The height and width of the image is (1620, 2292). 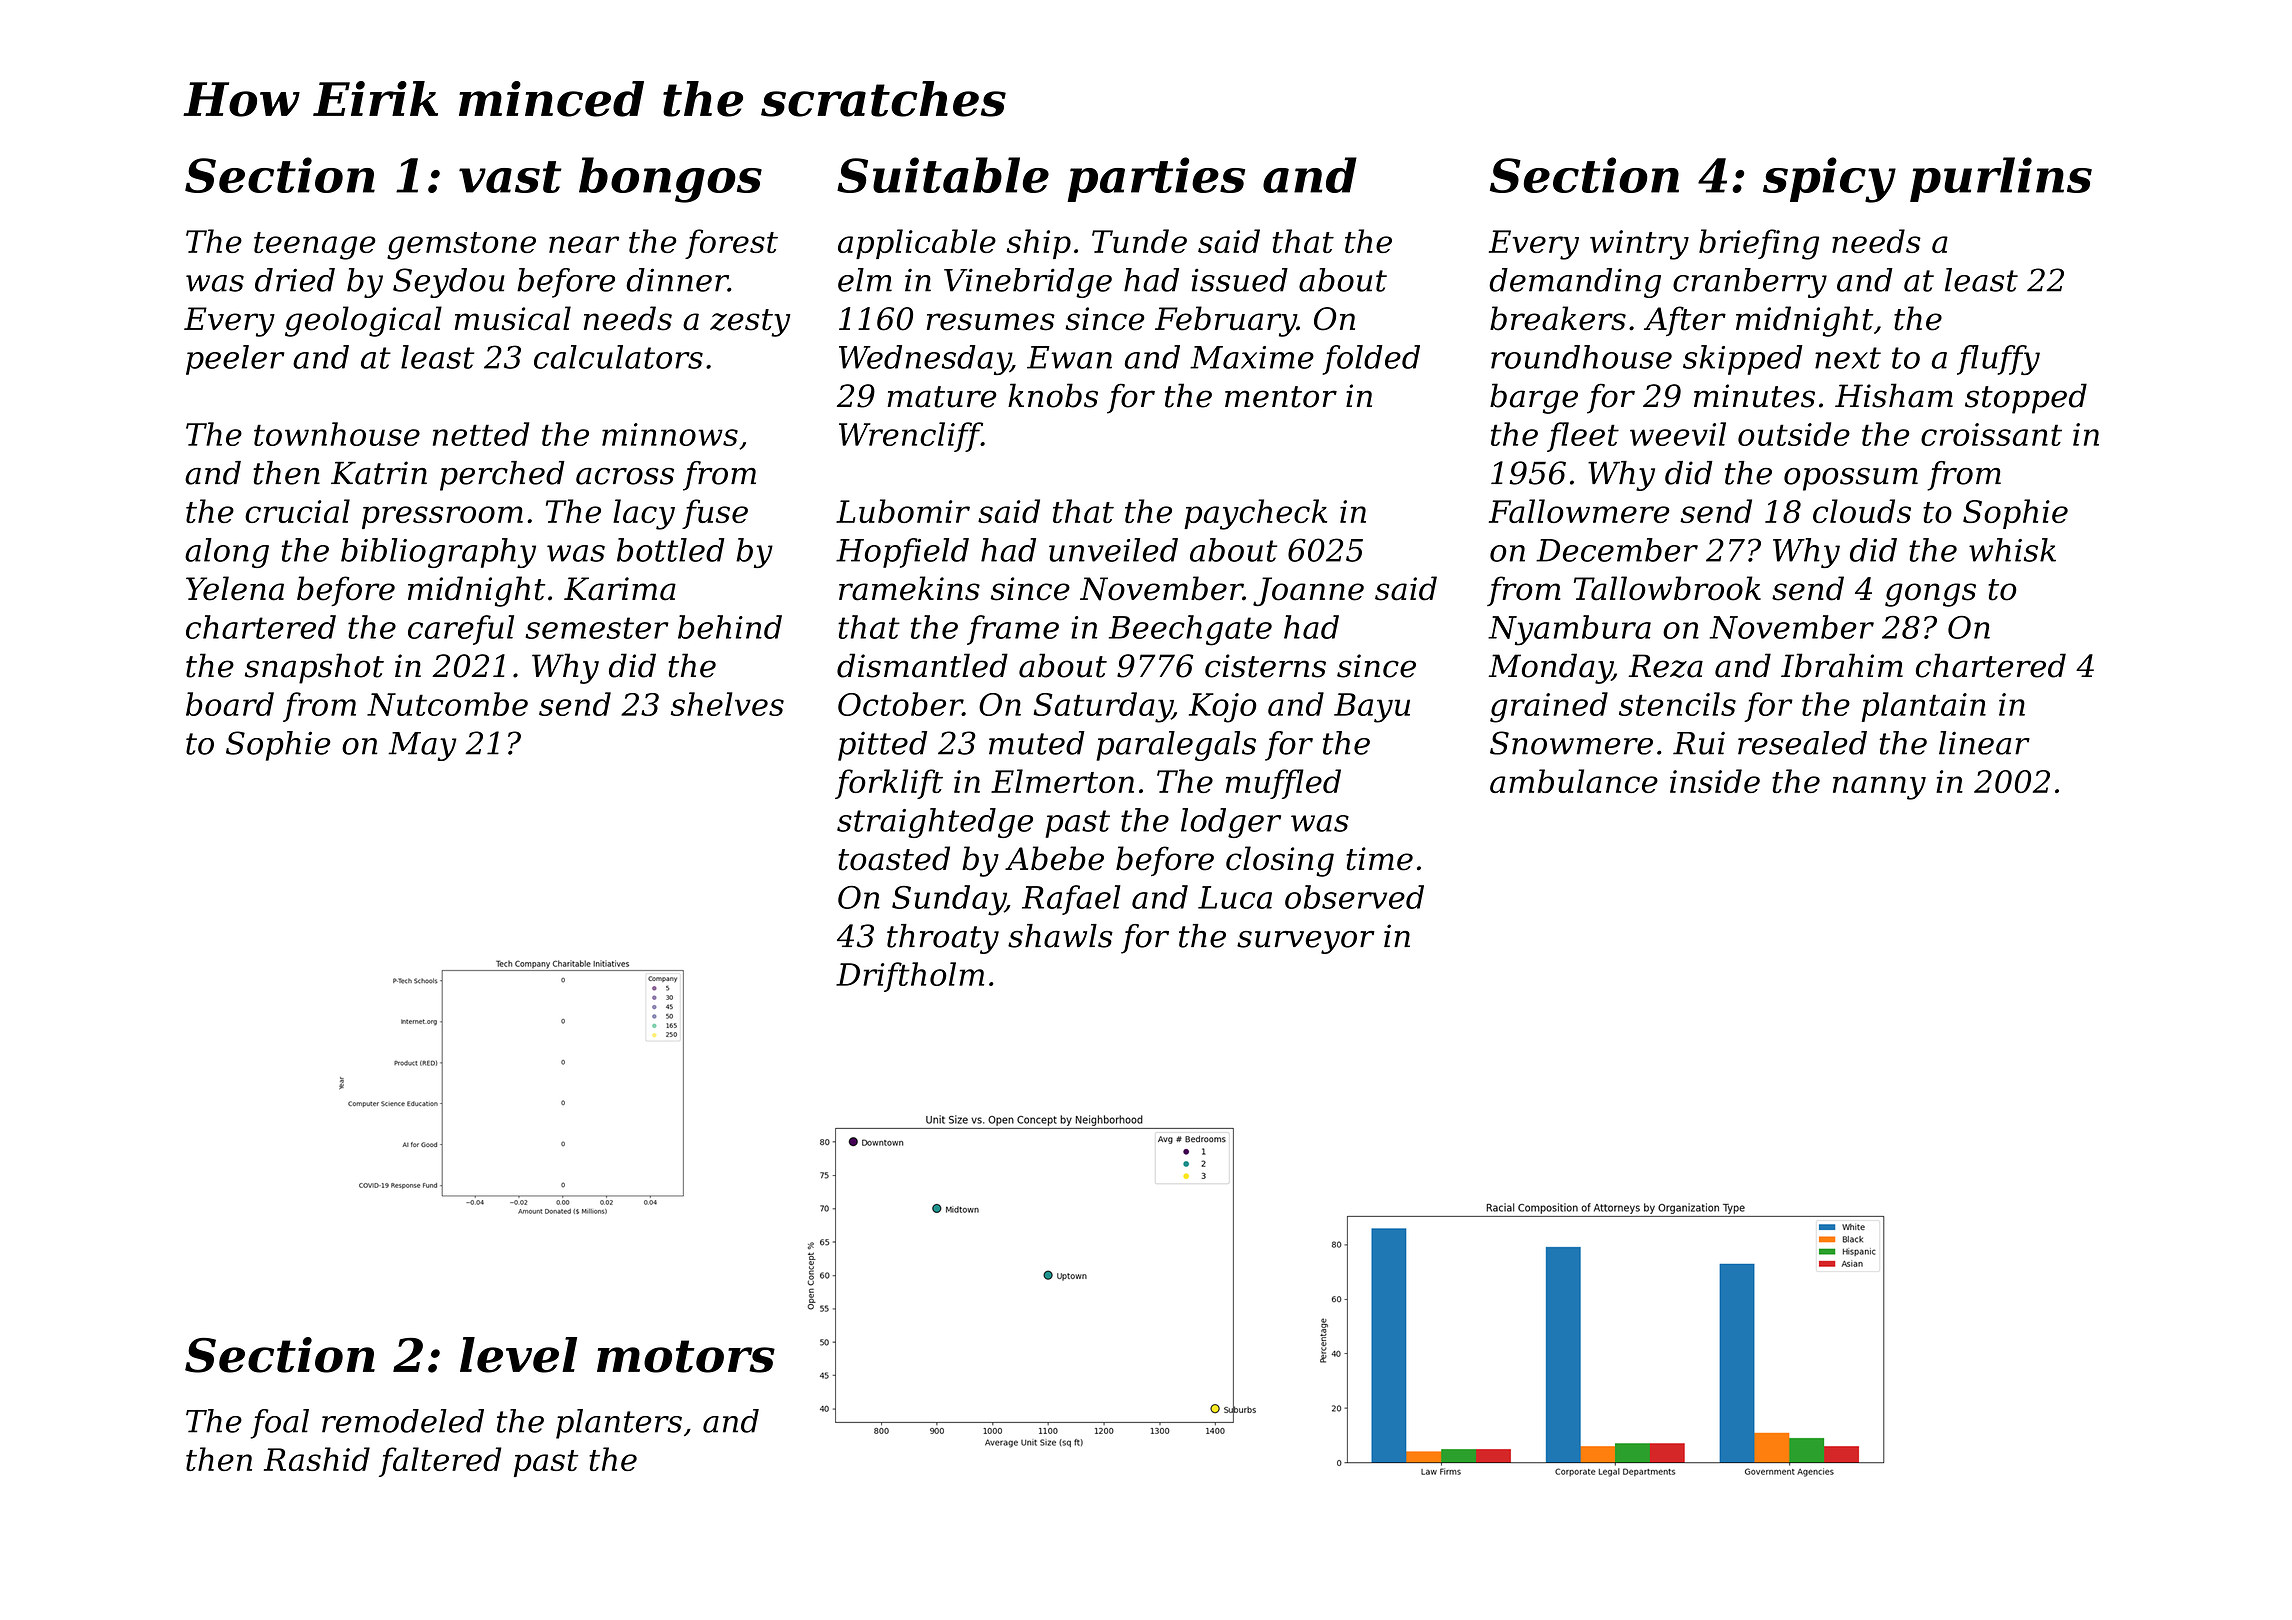 What do you see at coordinates (1069, 357) in the image?
I see `Ewan` at bounding box center [1069, 357].
